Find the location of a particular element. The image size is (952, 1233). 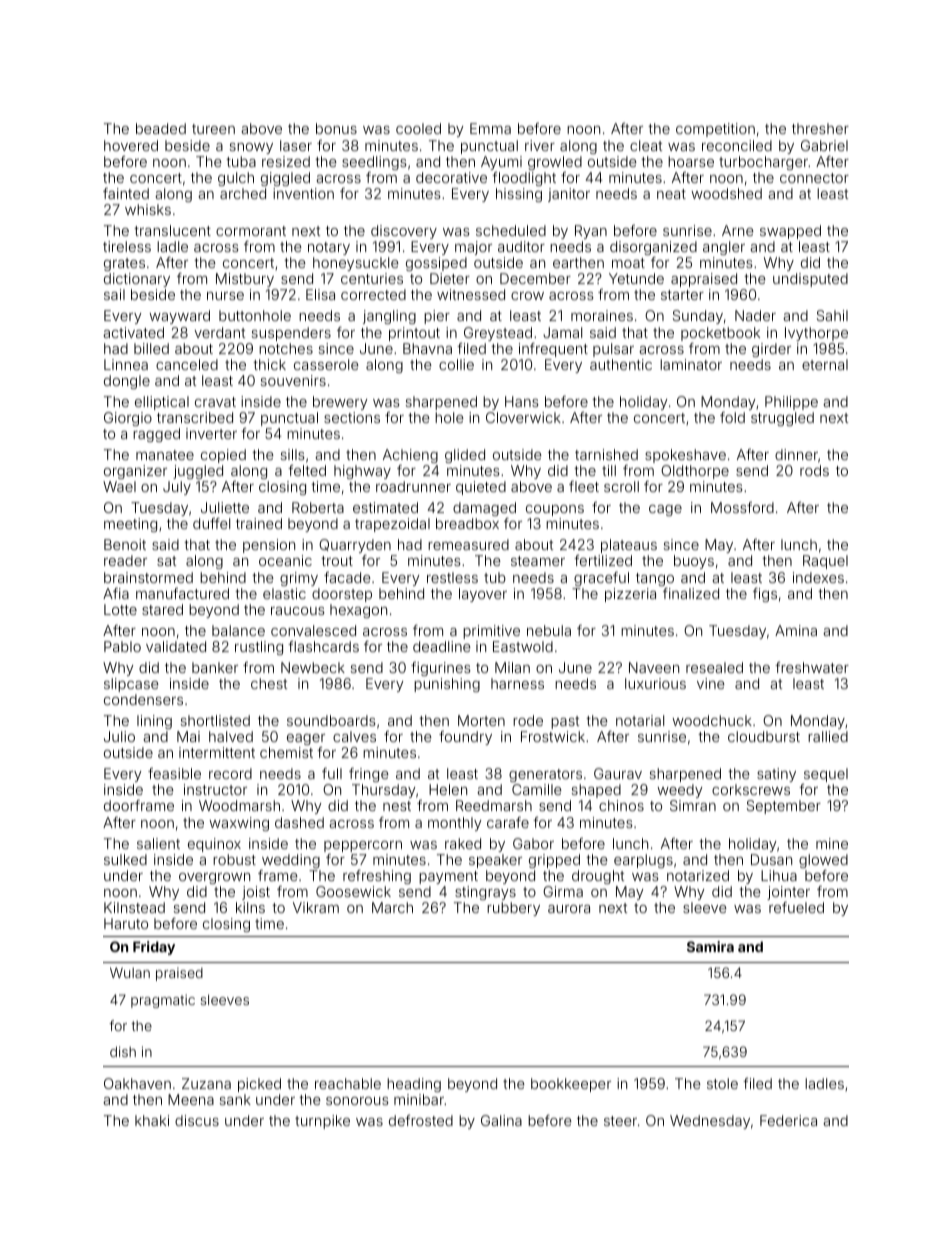

wayward is located at coordinates (179, 317).
